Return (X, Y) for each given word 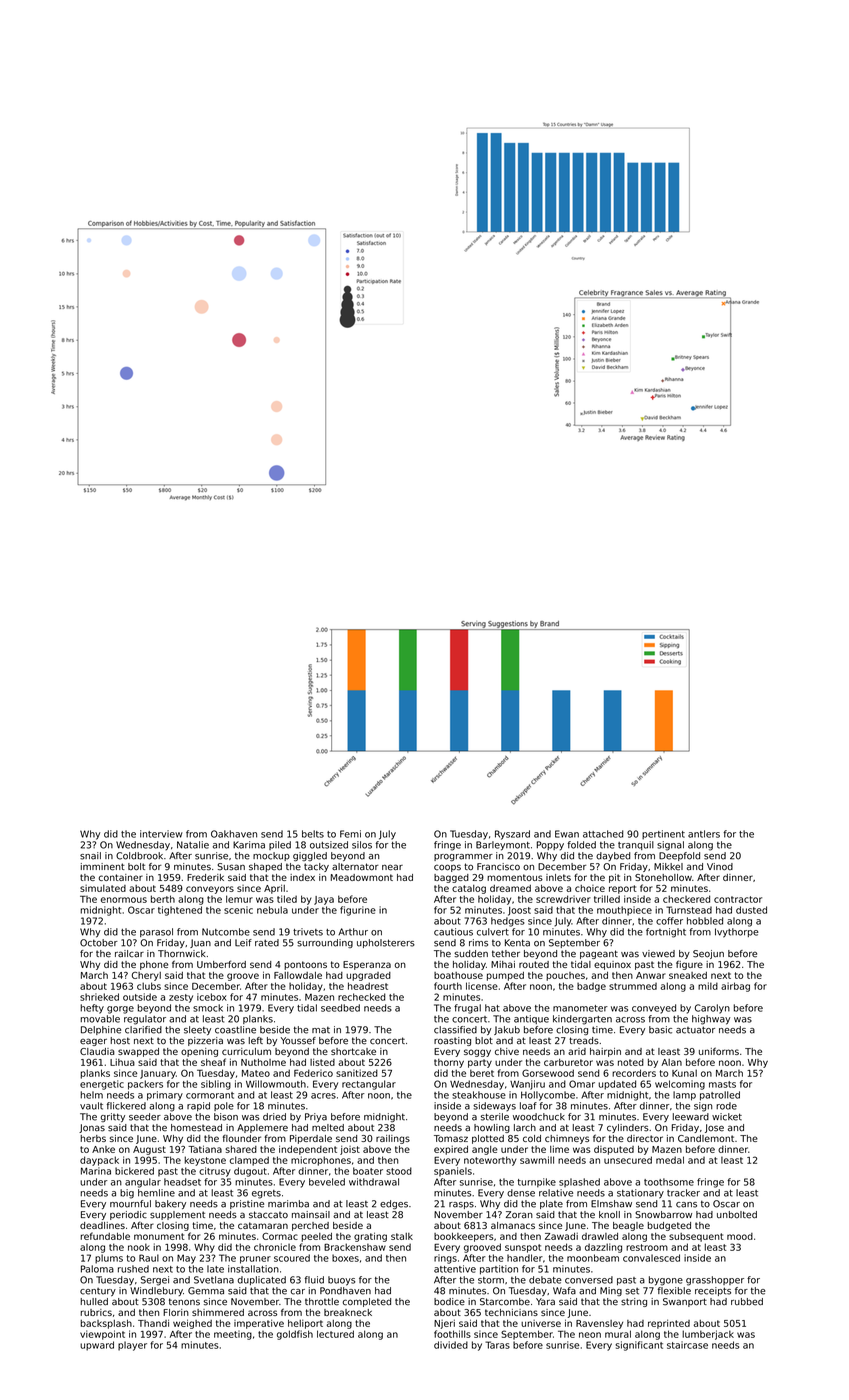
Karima (249, 845)
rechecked (362, 997)
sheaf (213, 1062)
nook (139, 1247)
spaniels (453, 1172)
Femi (350, 834)
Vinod (720, 867)
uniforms (719, 1051)
